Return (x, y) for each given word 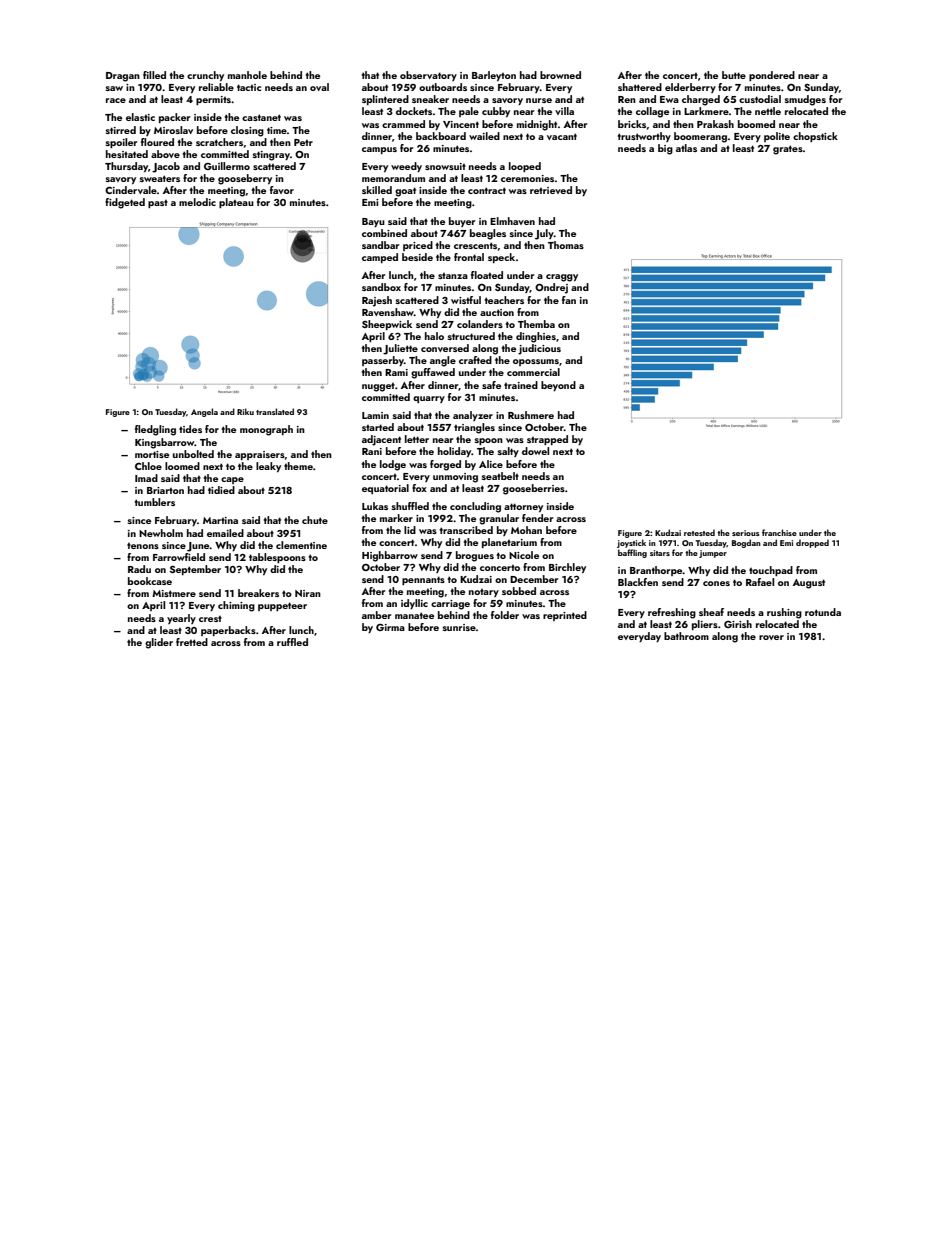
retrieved (551, 190)
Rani (372, 451)
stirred (121, 130)
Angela (204, 412)
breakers (258, 593)
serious (745, 533)
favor (282, 190)
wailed (484, 136)
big (665, 149)
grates (788, 150)
